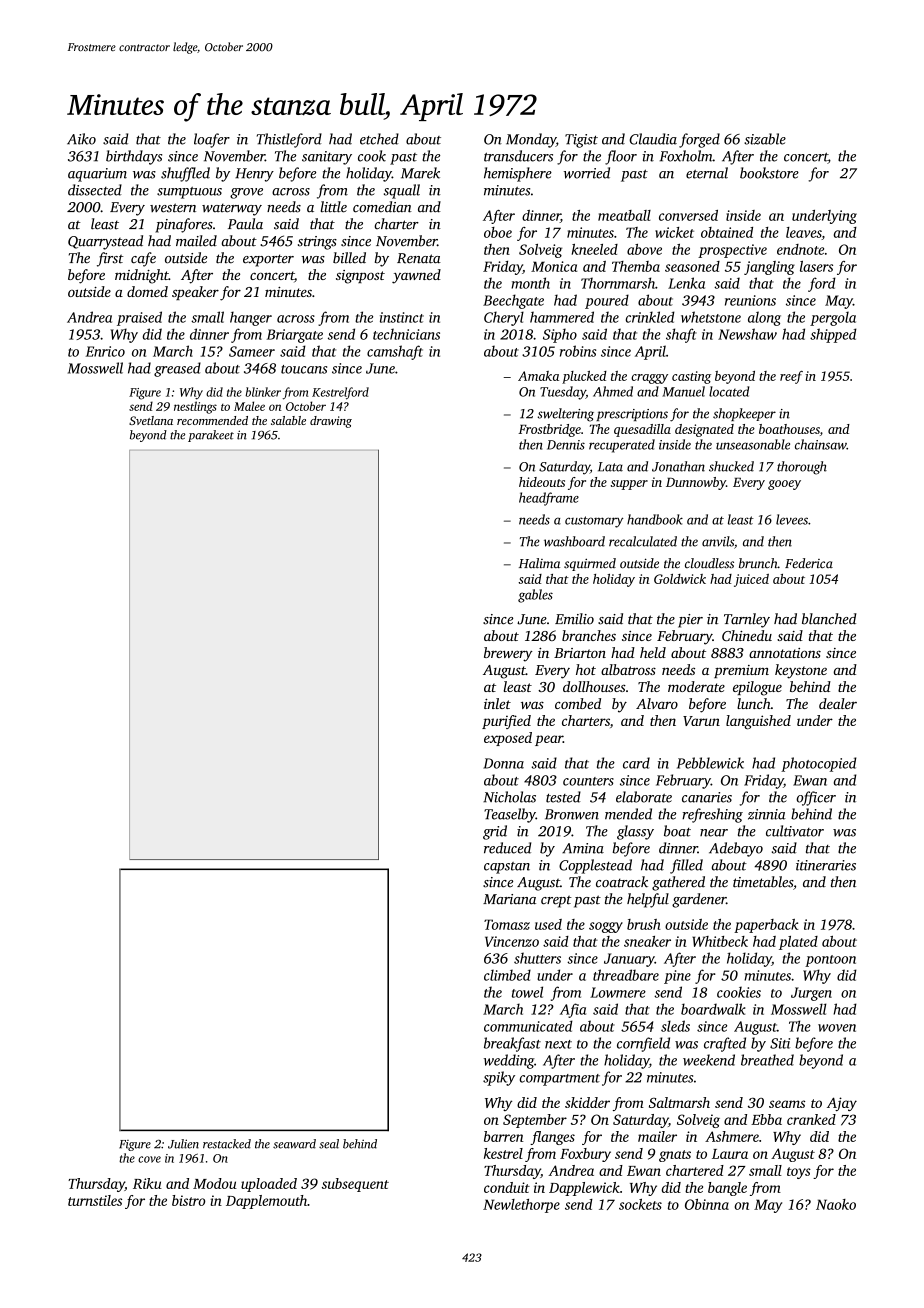 The image size is (924, 1308). What do you see at coordinates (549, 499) in the page?
I see `headframe` at bounding box center [549, 499].
